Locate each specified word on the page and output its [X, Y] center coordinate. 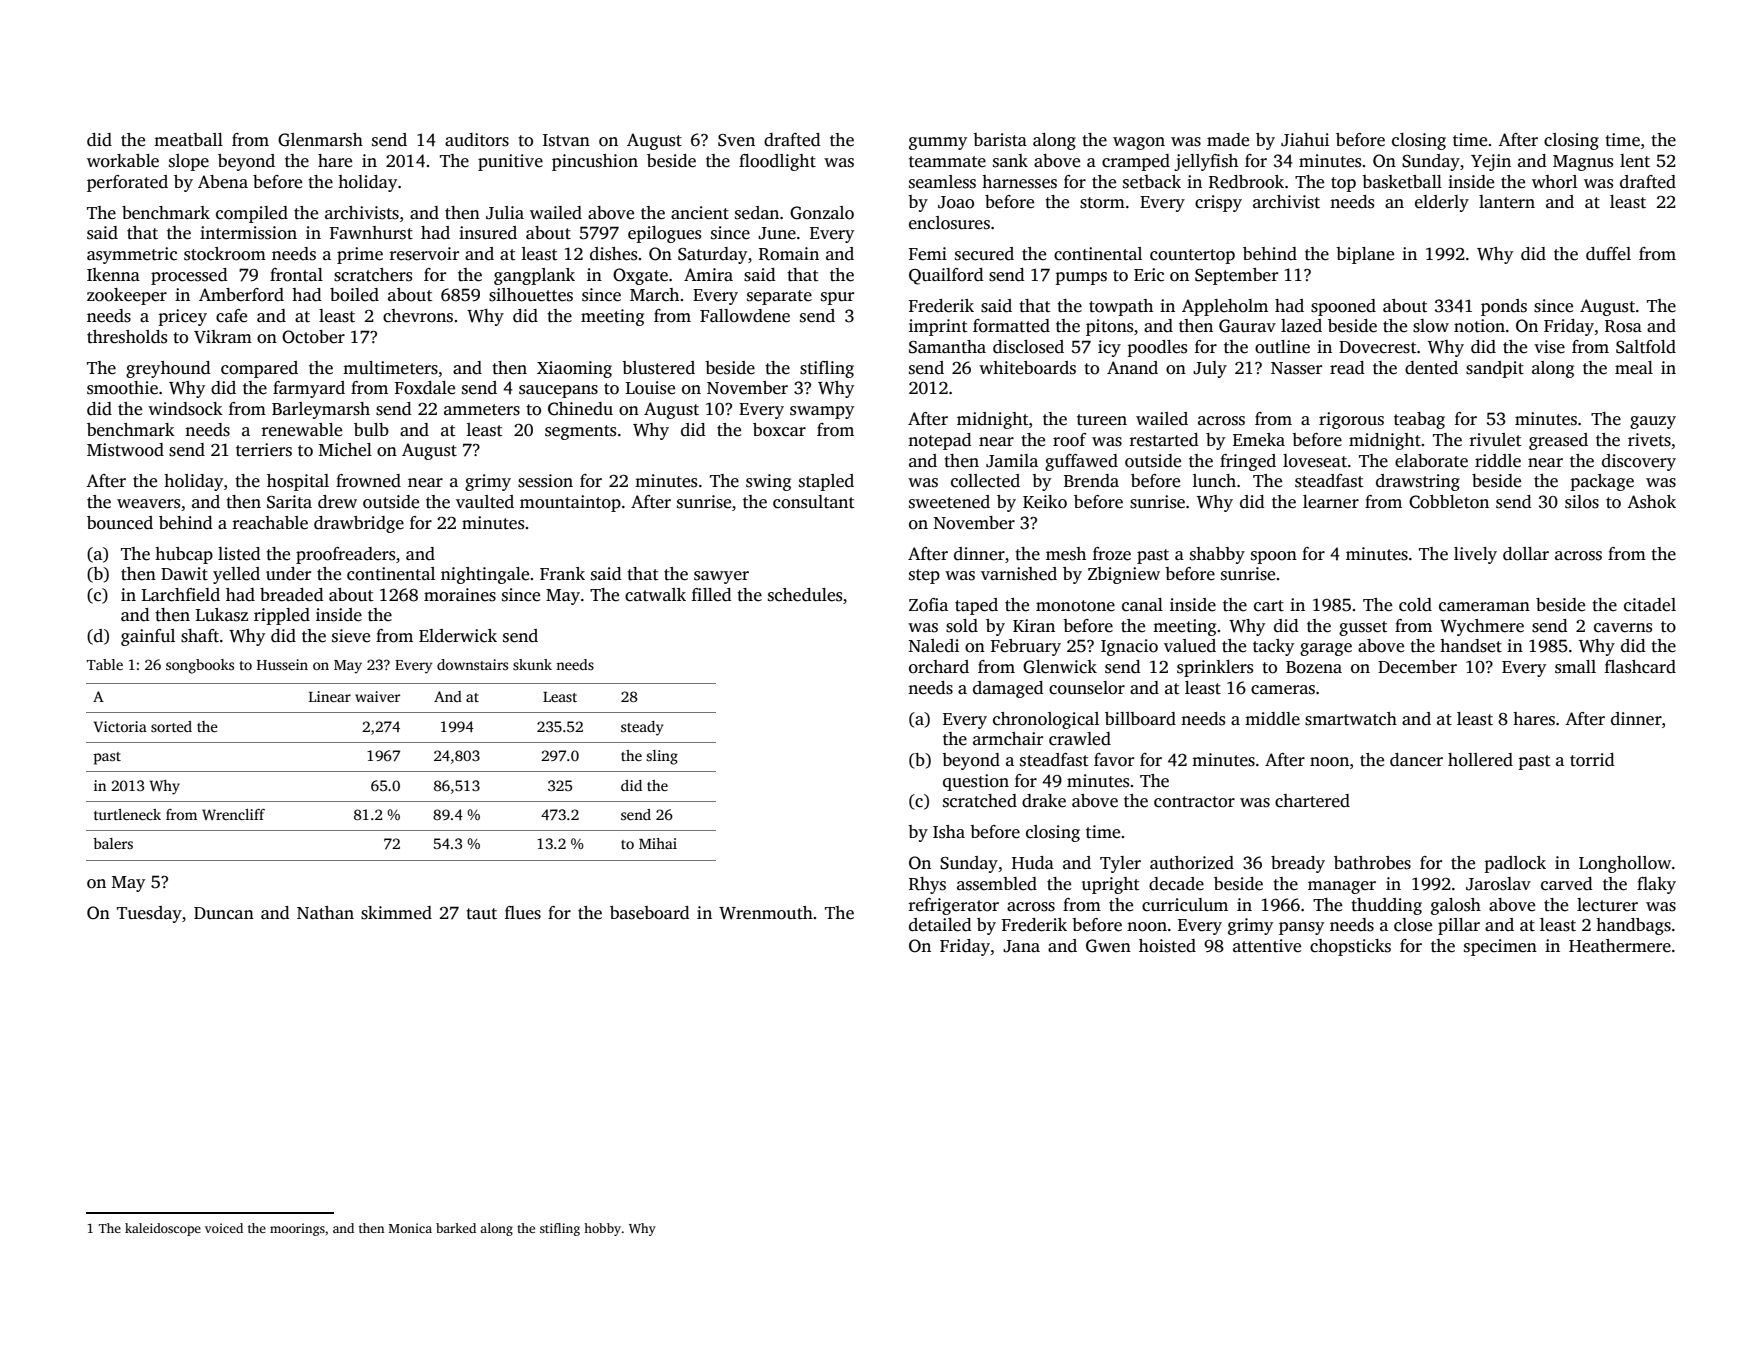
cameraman [1484, 607]
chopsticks [1350, 947]
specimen [1500, 947]
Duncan [224, 913]
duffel [1608, 254]
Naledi [933, 646]
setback [1152, 182]
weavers [148, 504]
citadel [1650, 605]
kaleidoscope [163, 1229]
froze [1112, 554]
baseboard [650, 913]
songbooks [200, 666]
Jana [1021, 946]
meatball [188, 140]
